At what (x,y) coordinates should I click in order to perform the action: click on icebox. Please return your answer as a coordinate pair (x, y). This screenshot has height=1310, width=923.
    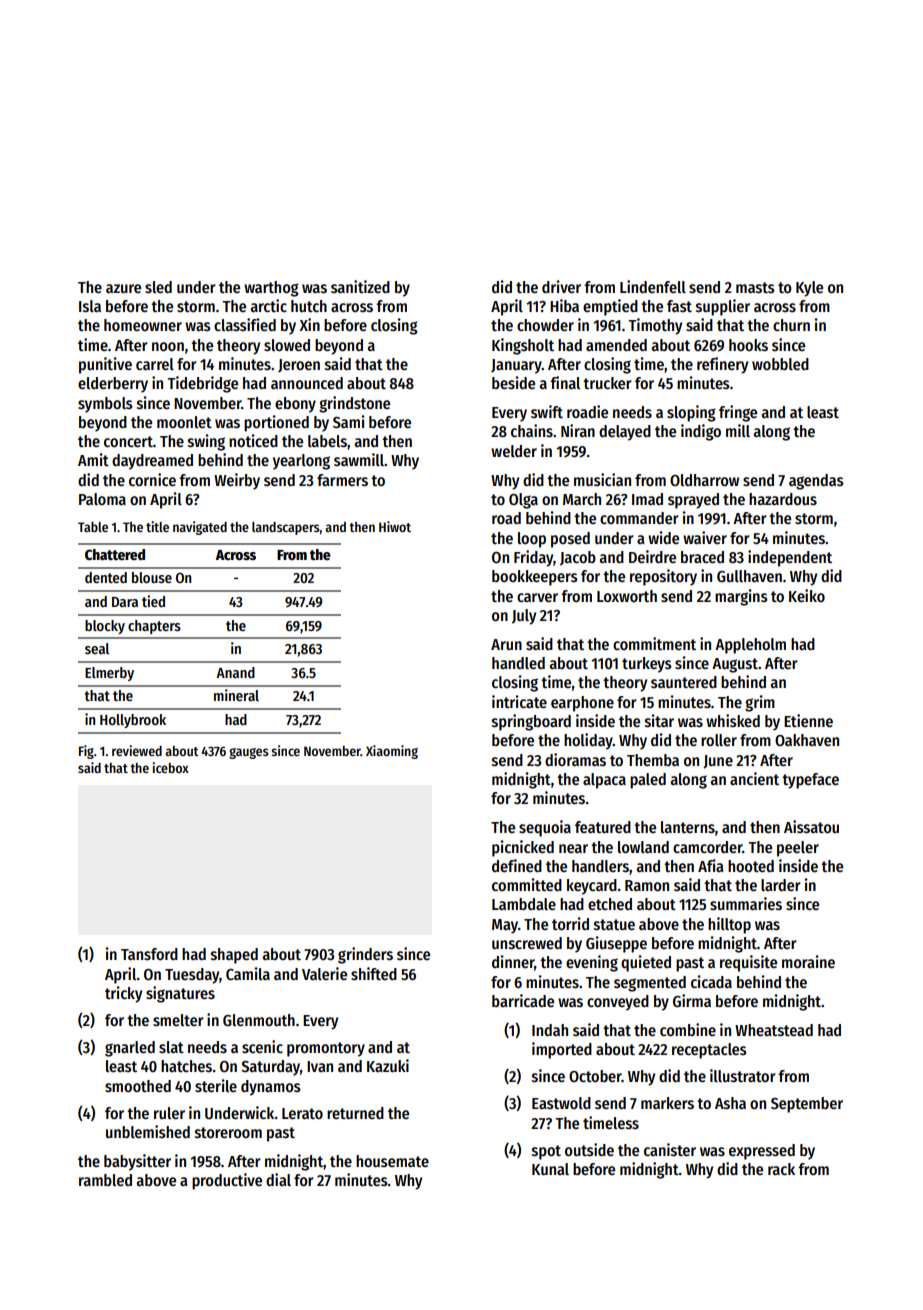
    Looking at the image, I should click on (170, 767).
